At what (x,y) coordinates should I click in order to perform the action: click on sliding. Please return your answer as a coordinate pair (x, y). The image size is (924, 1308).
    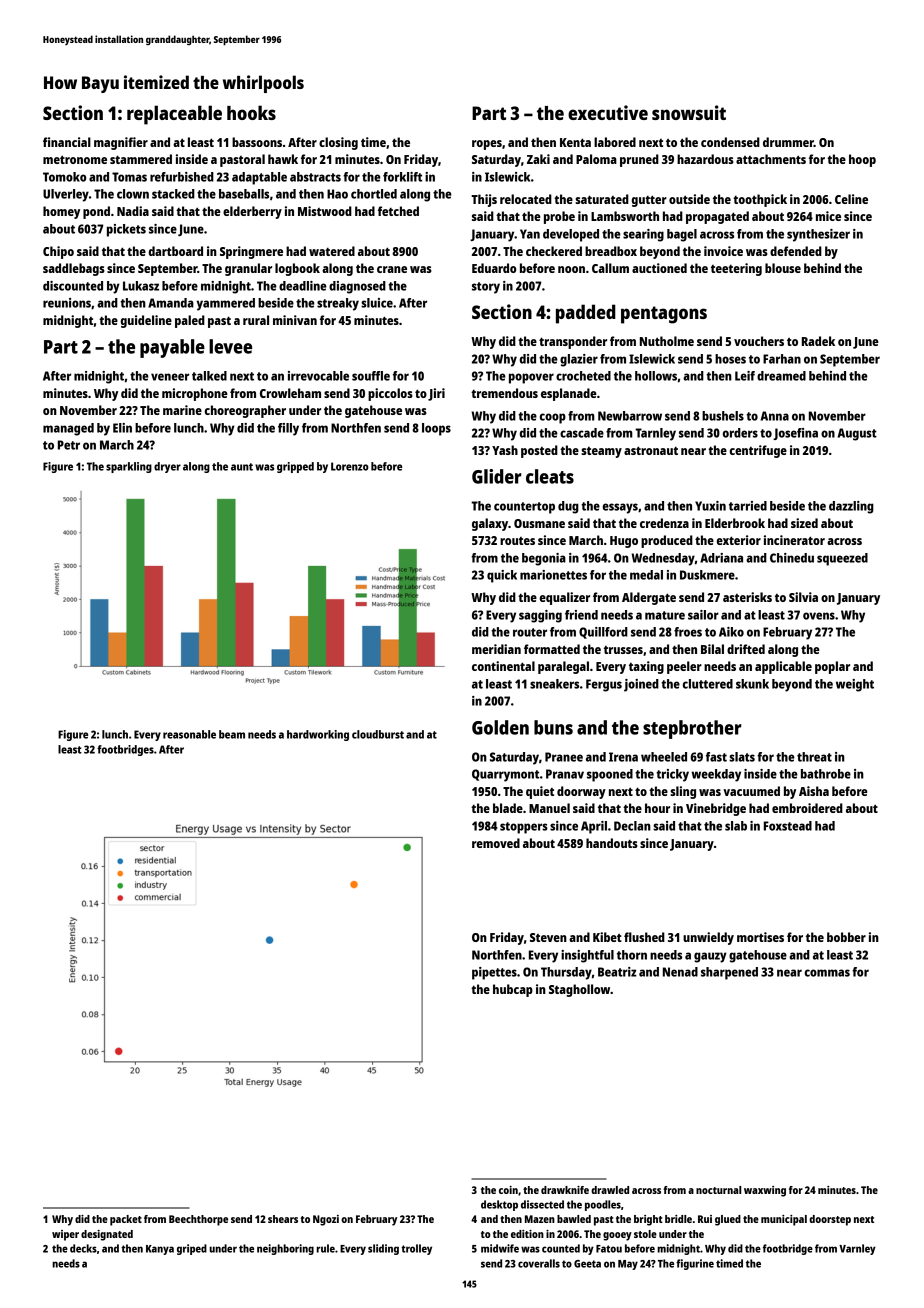
    Looking at the image, I should click on (383, 1249).
